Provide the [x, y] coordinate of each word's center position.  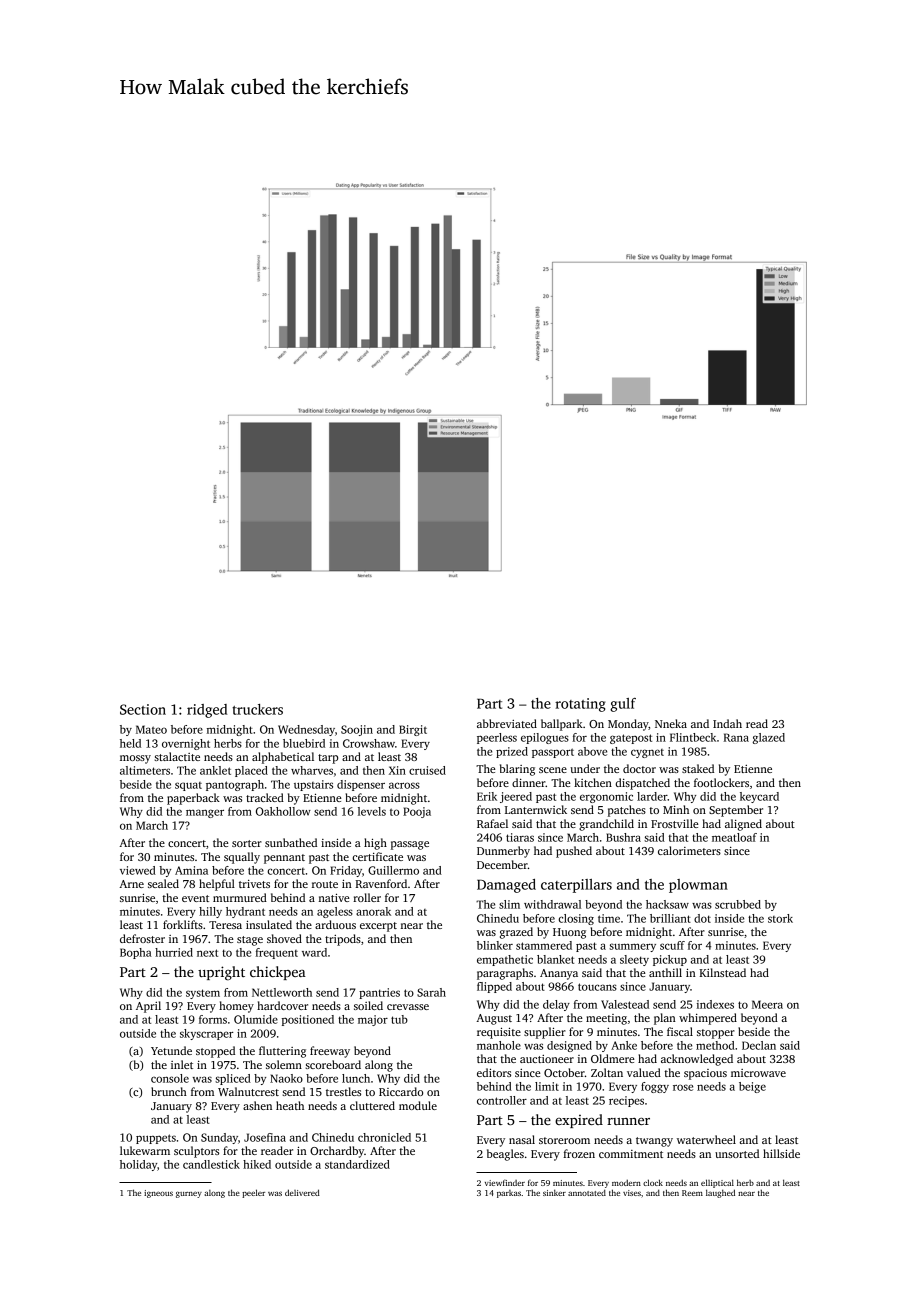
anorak [373, 911]
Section [143, 709]
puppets [156, 1139]
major [373, 1020]
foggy [655, 1087]
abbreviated [507, 723]
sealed [163, 883]
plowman [698, 886]
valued [644, 1072]
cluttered [372, 1105]
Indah [727, 723]
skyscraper [207, 1034]
